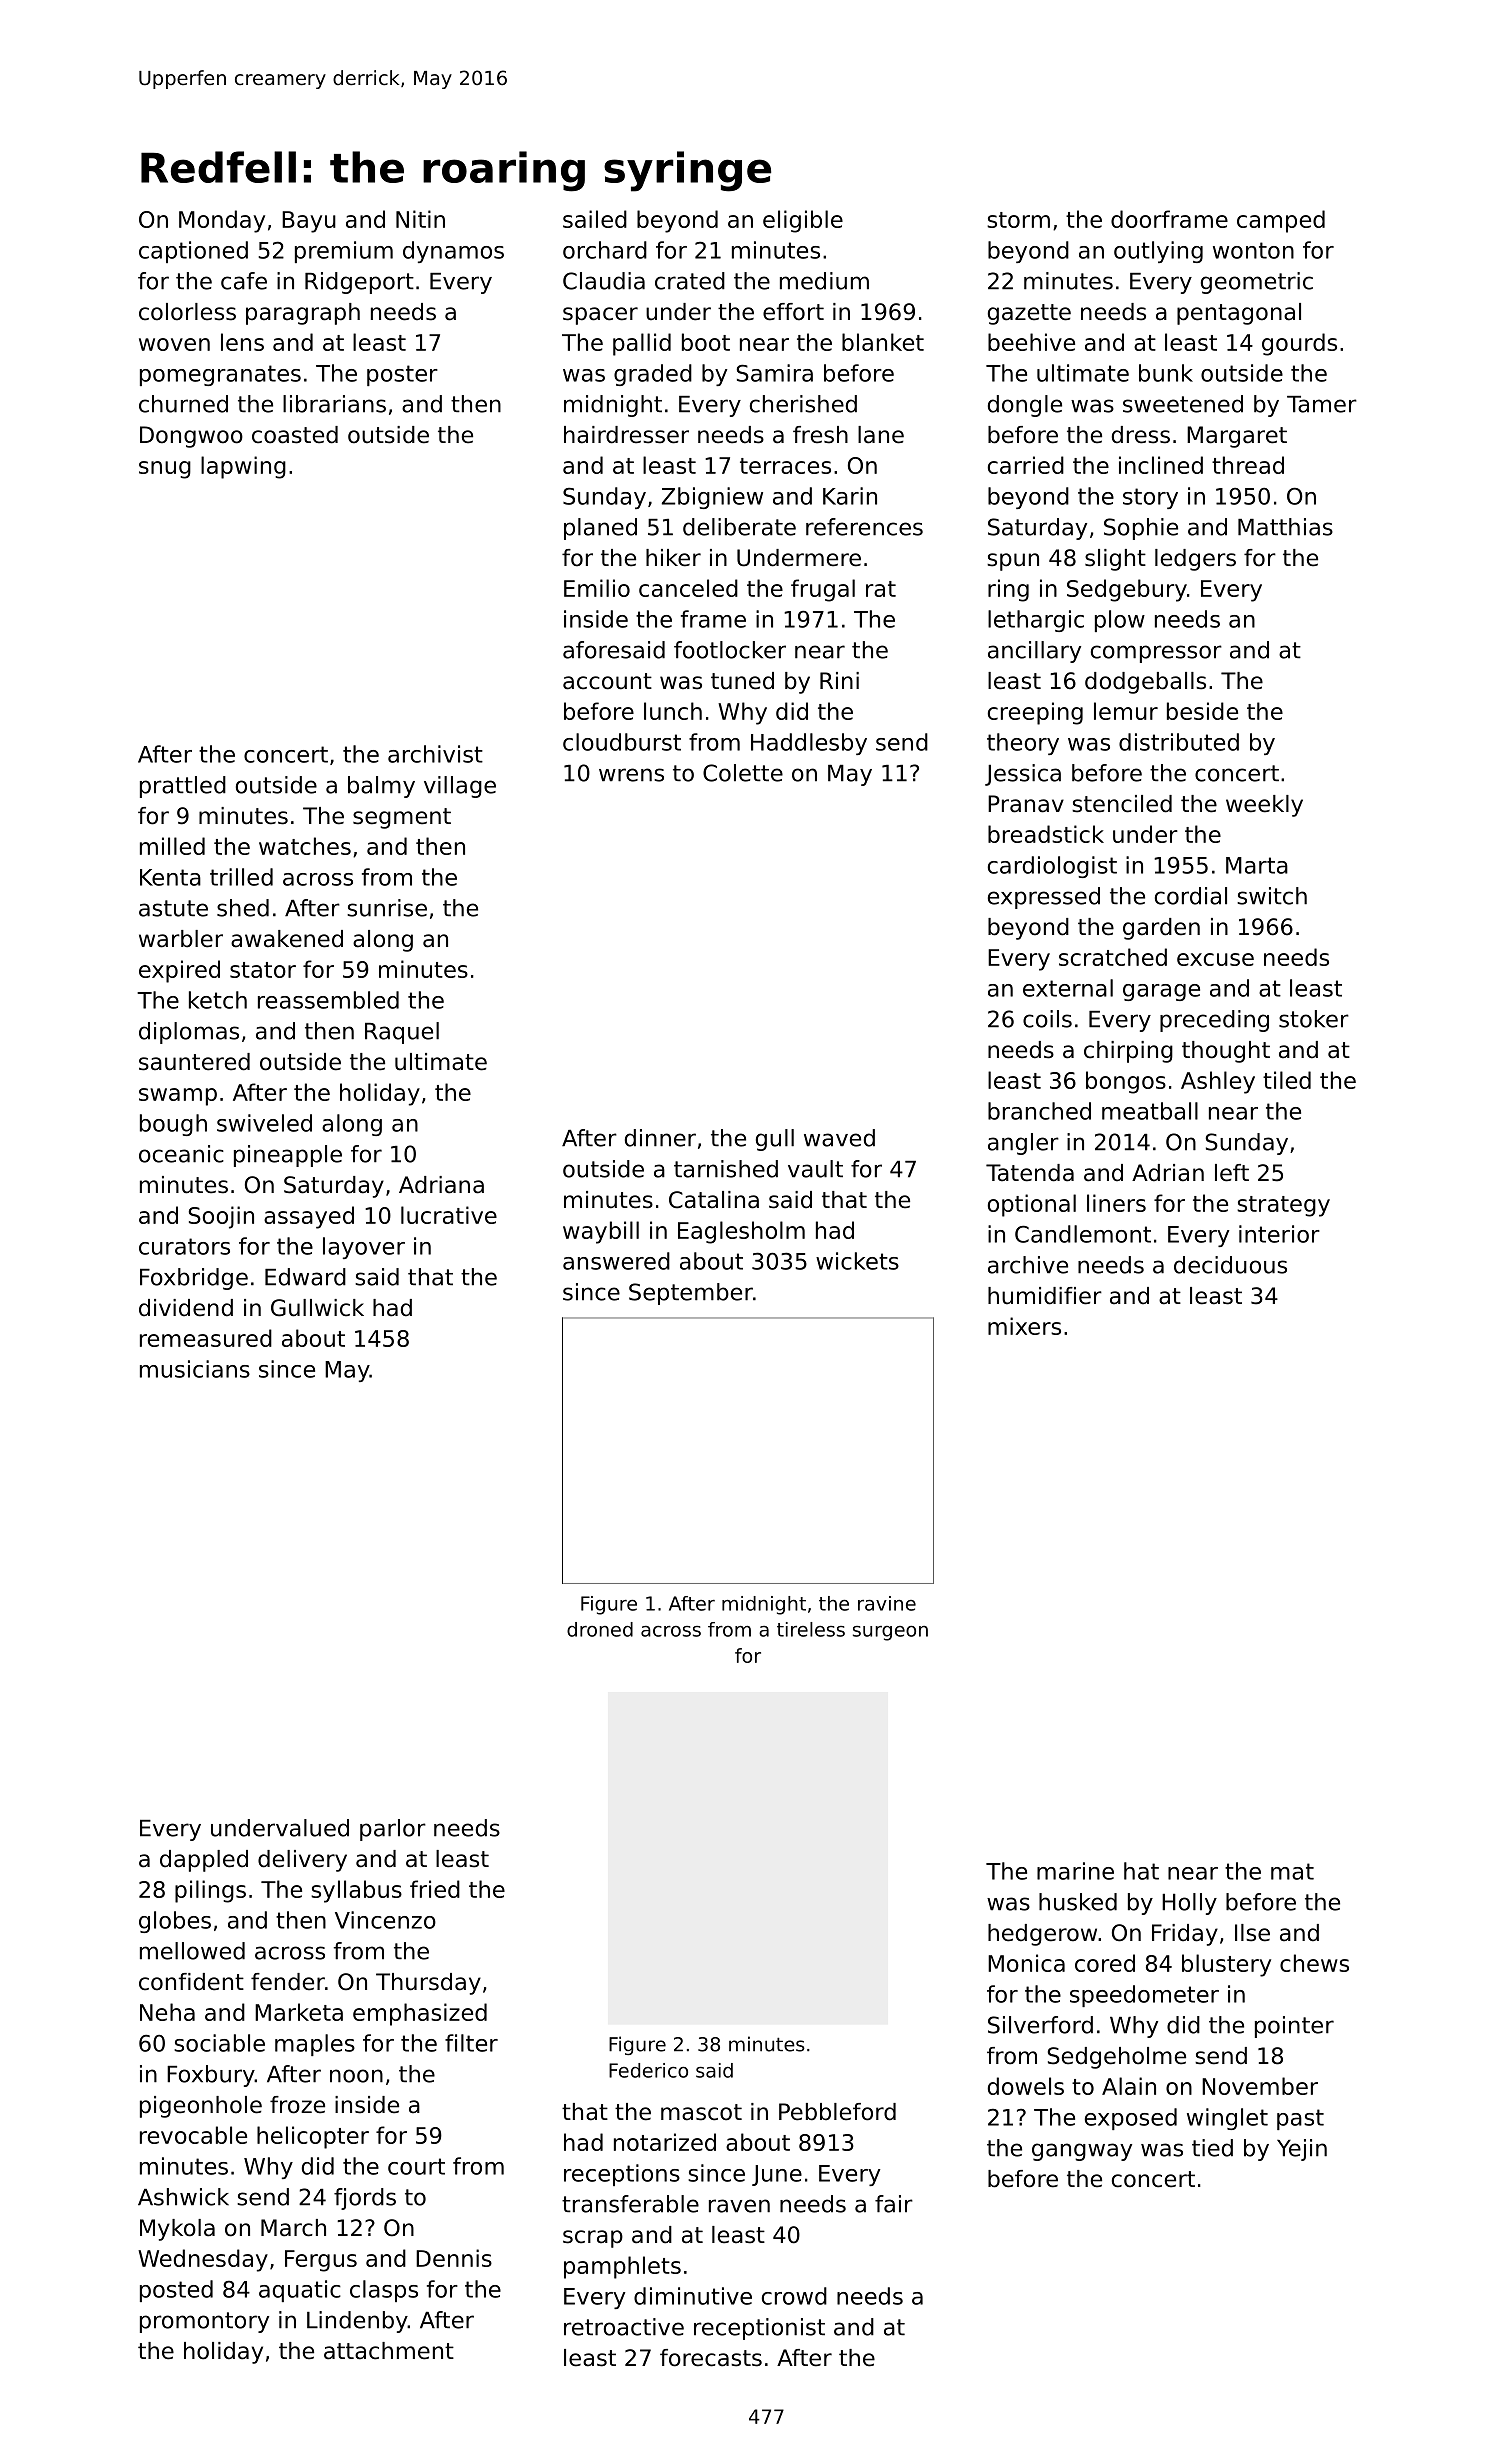  What do you see at coordinates (222, 221) in the document?
I see `Monday` at bounding box center [222, 221].
